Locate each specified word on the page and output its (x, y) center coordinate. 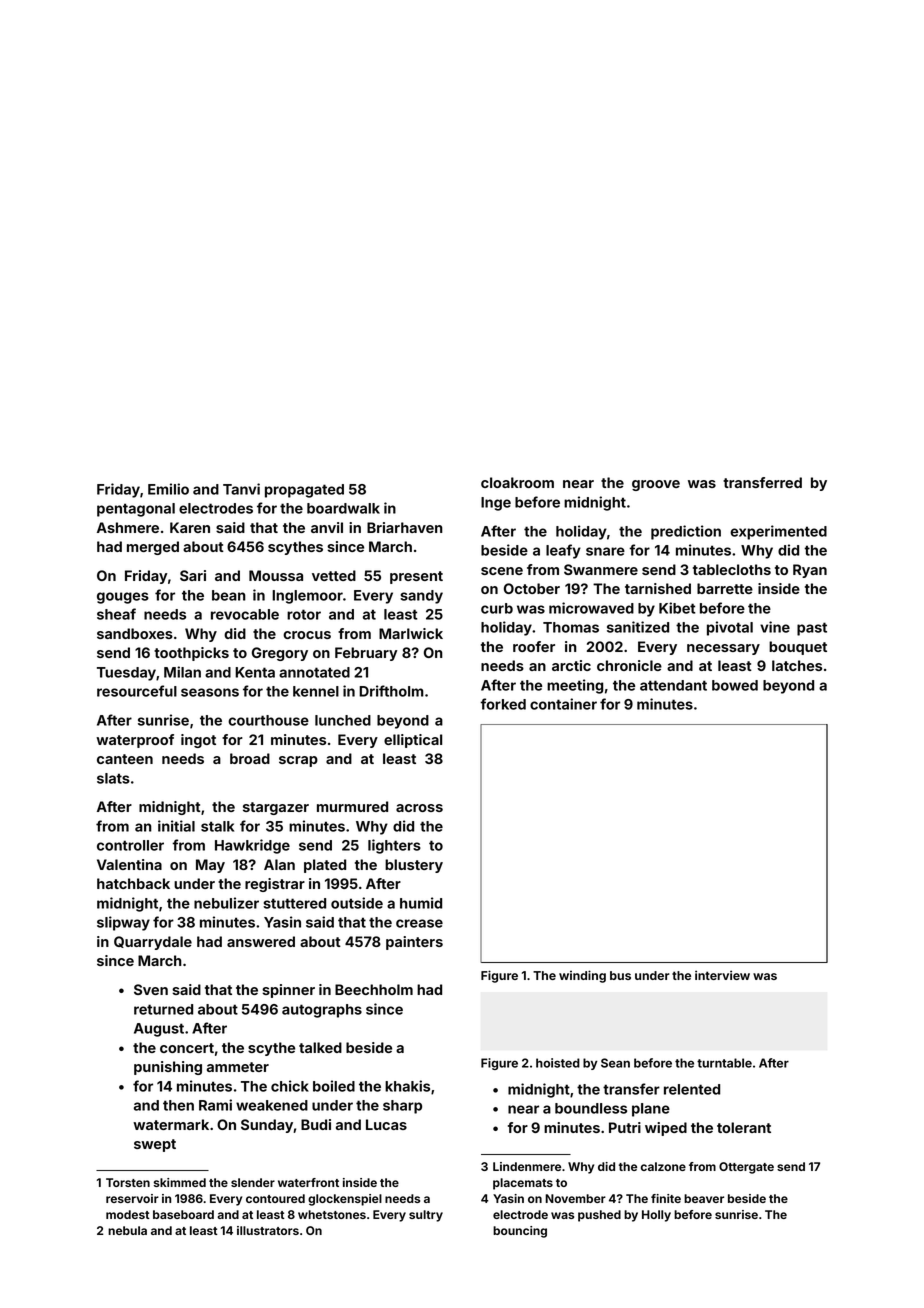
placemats (523, 1184)
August (159, 1030)
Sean (615, 1063)
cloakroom (517, 482)
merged (153, 548)
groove (656, 485)
